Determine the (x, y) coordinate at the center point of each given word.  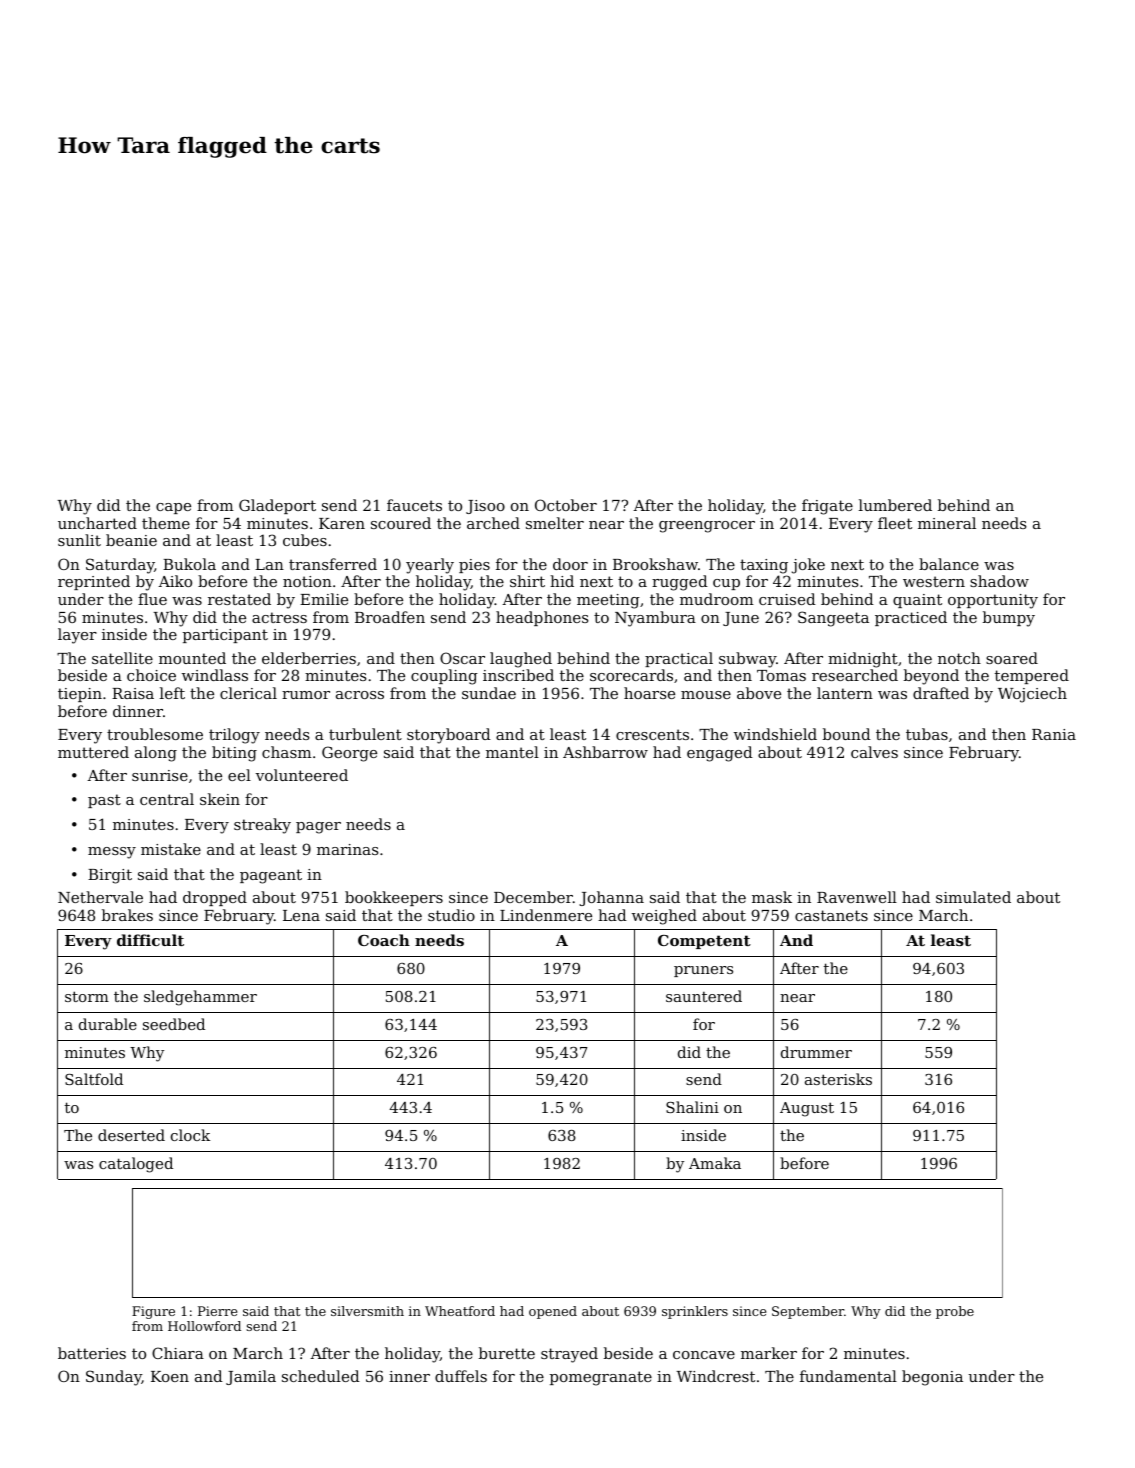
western (934, 581)
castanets (831, 915)
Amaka (715, 1163)
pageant (271, 876)
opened (553, 1312)
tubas (927, 734)
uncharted (97, 523)
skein (220, 799)
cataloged (136, 1165)
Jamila (251, 1377)
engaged (720, 754)
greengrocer (707, 527)
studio (451, 915)
